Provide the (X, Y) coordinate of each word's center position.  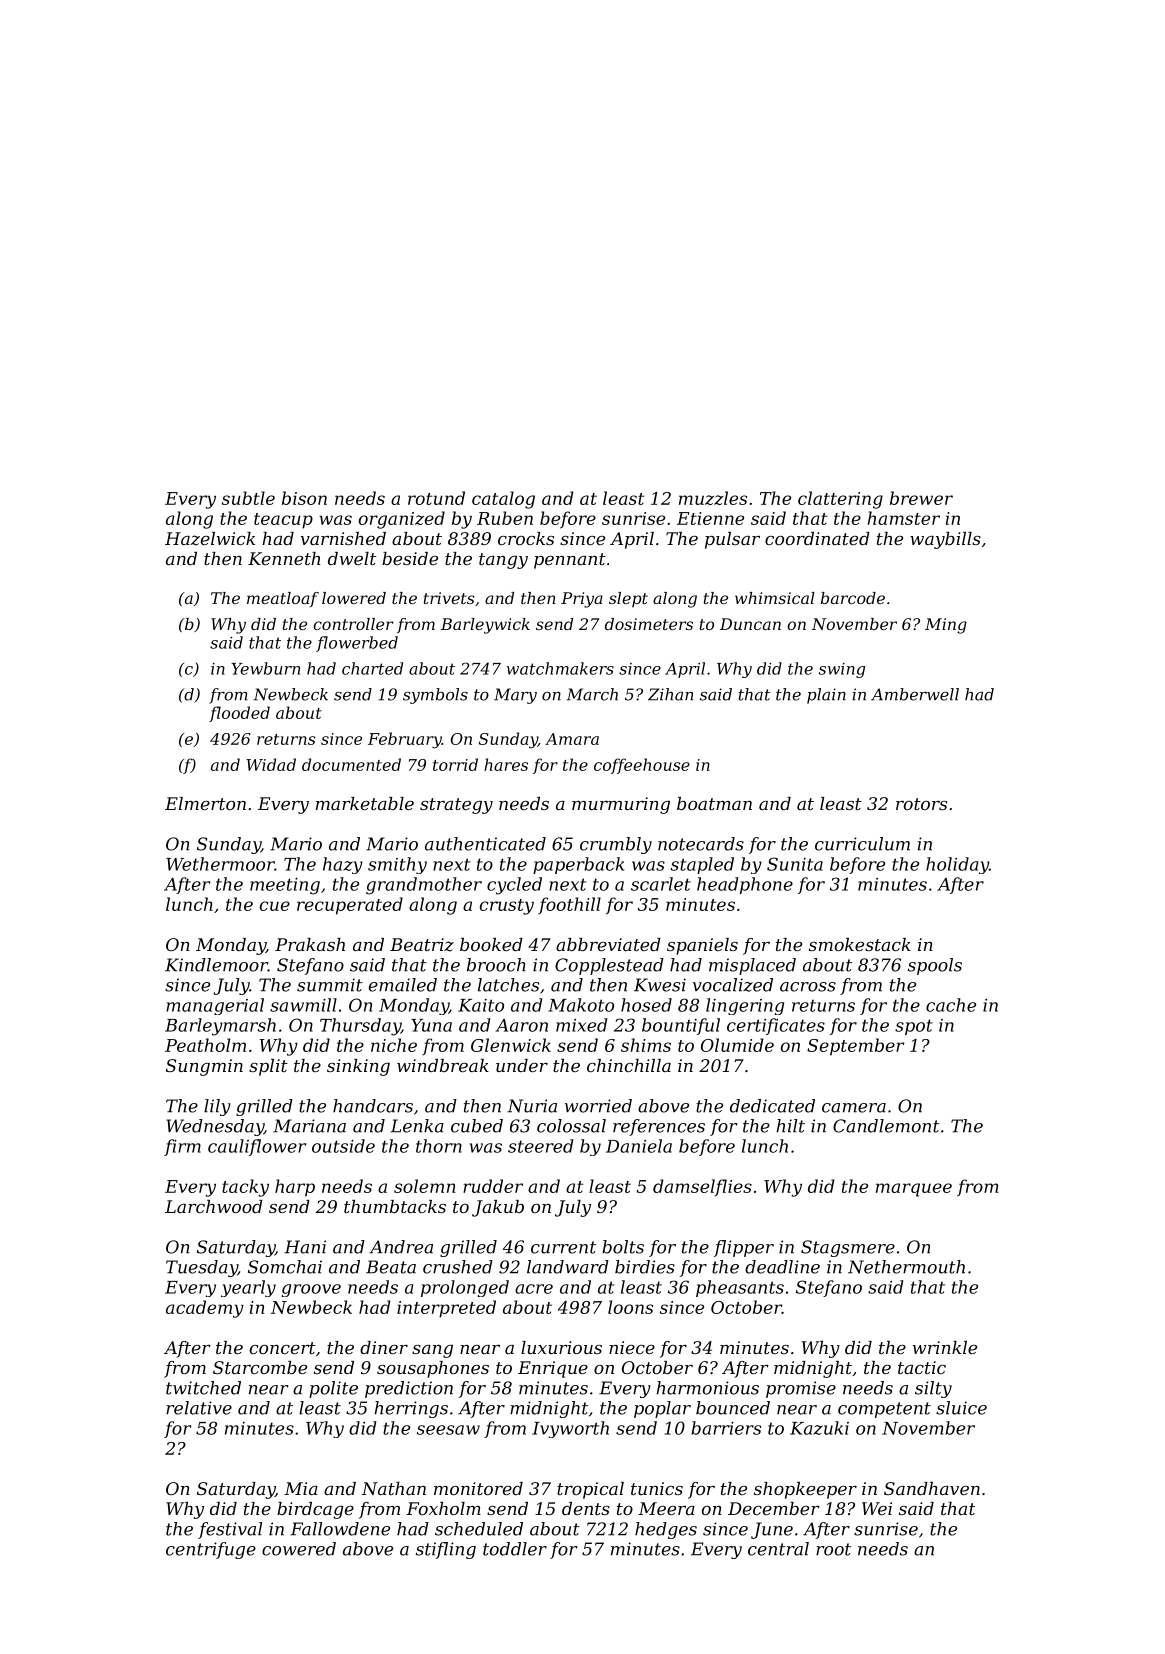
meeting (285, 886)
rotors (921, 804)
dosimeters (649, 624)
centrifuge (211, 1550)
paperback (578, 865)
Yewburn (265, 668)
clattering (840, 500)
